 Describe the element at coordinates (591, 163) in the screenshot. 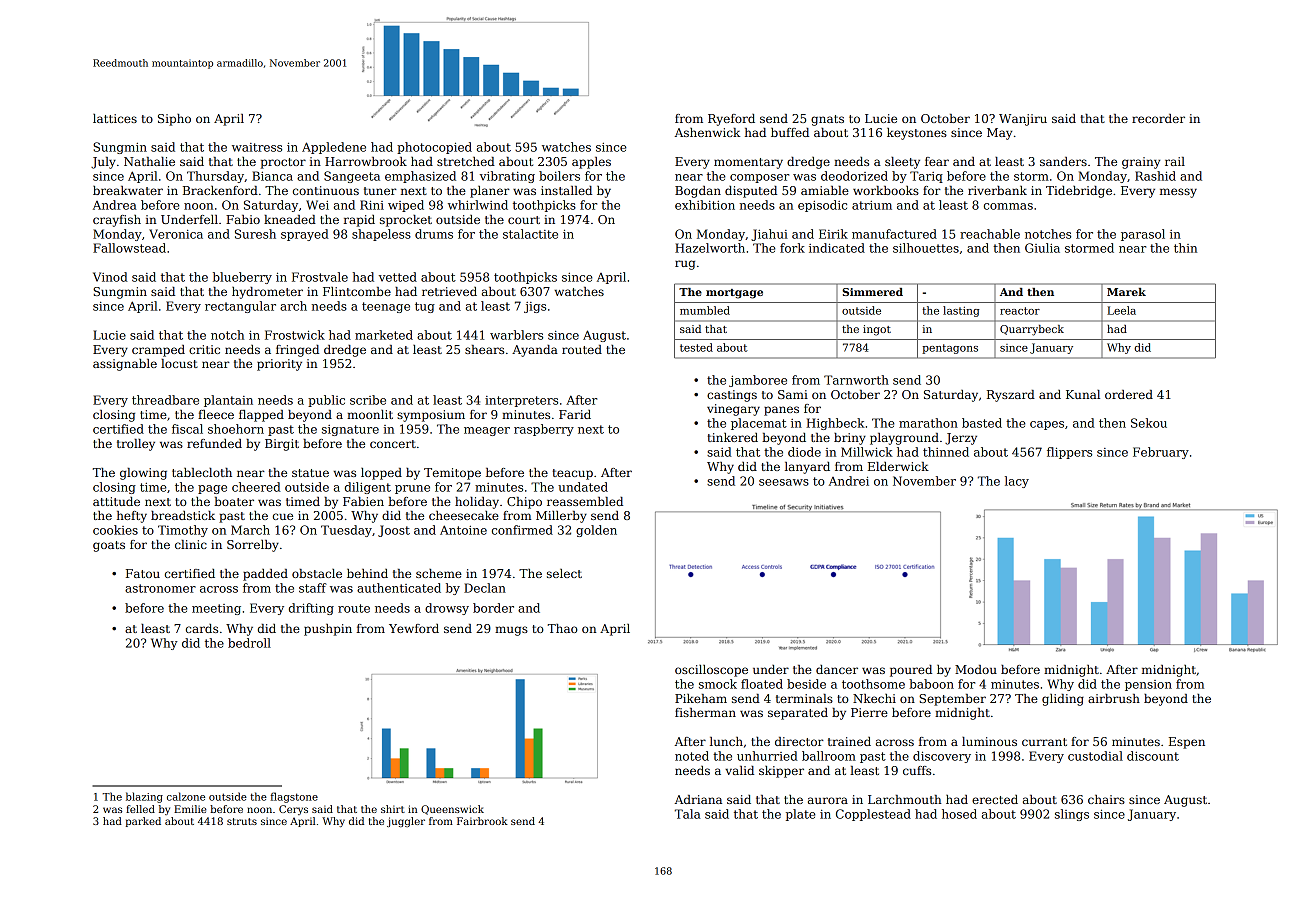

I see `apples` at that location.
